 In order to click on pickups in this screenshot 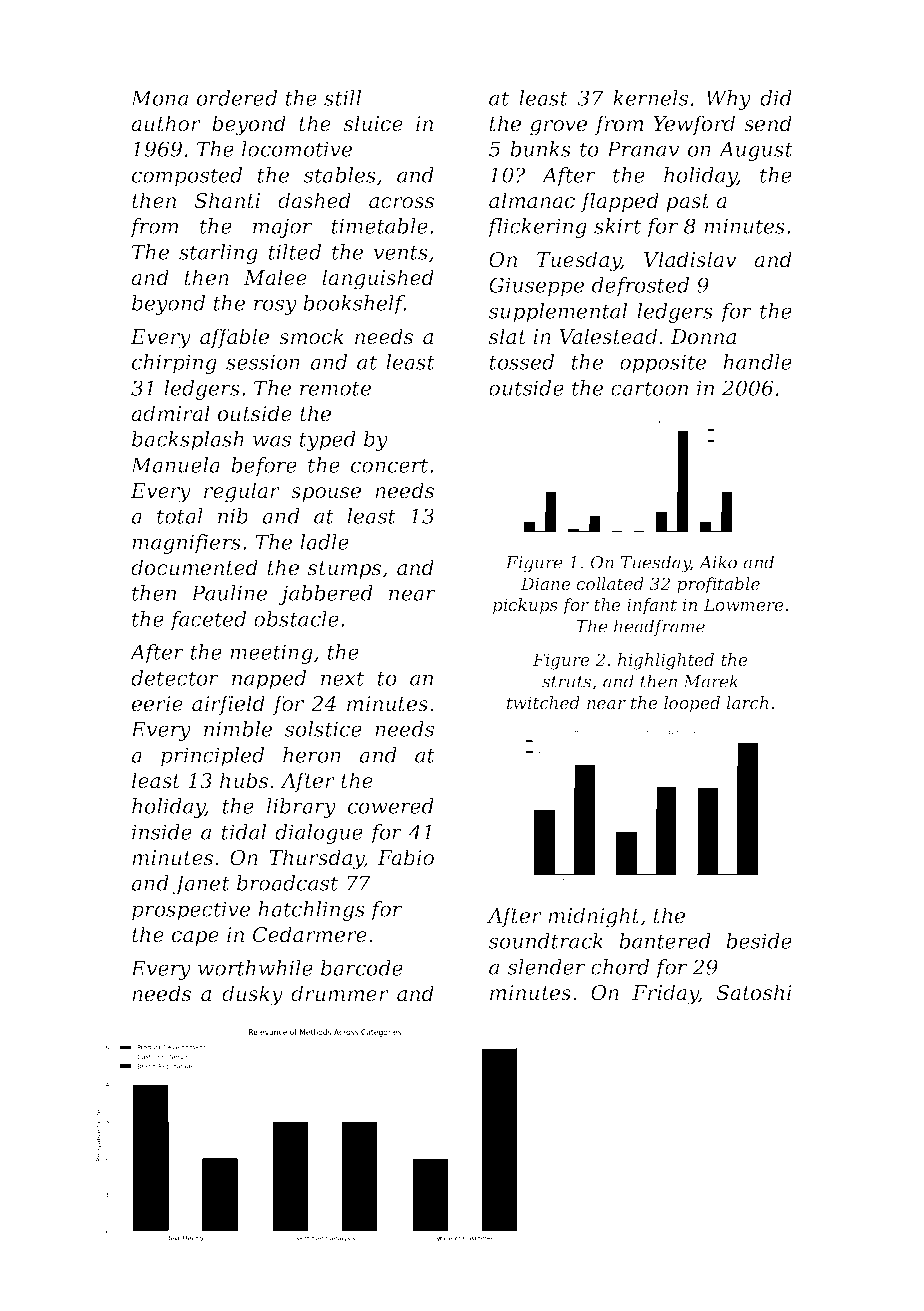, I will do `click(525, 606)`.
